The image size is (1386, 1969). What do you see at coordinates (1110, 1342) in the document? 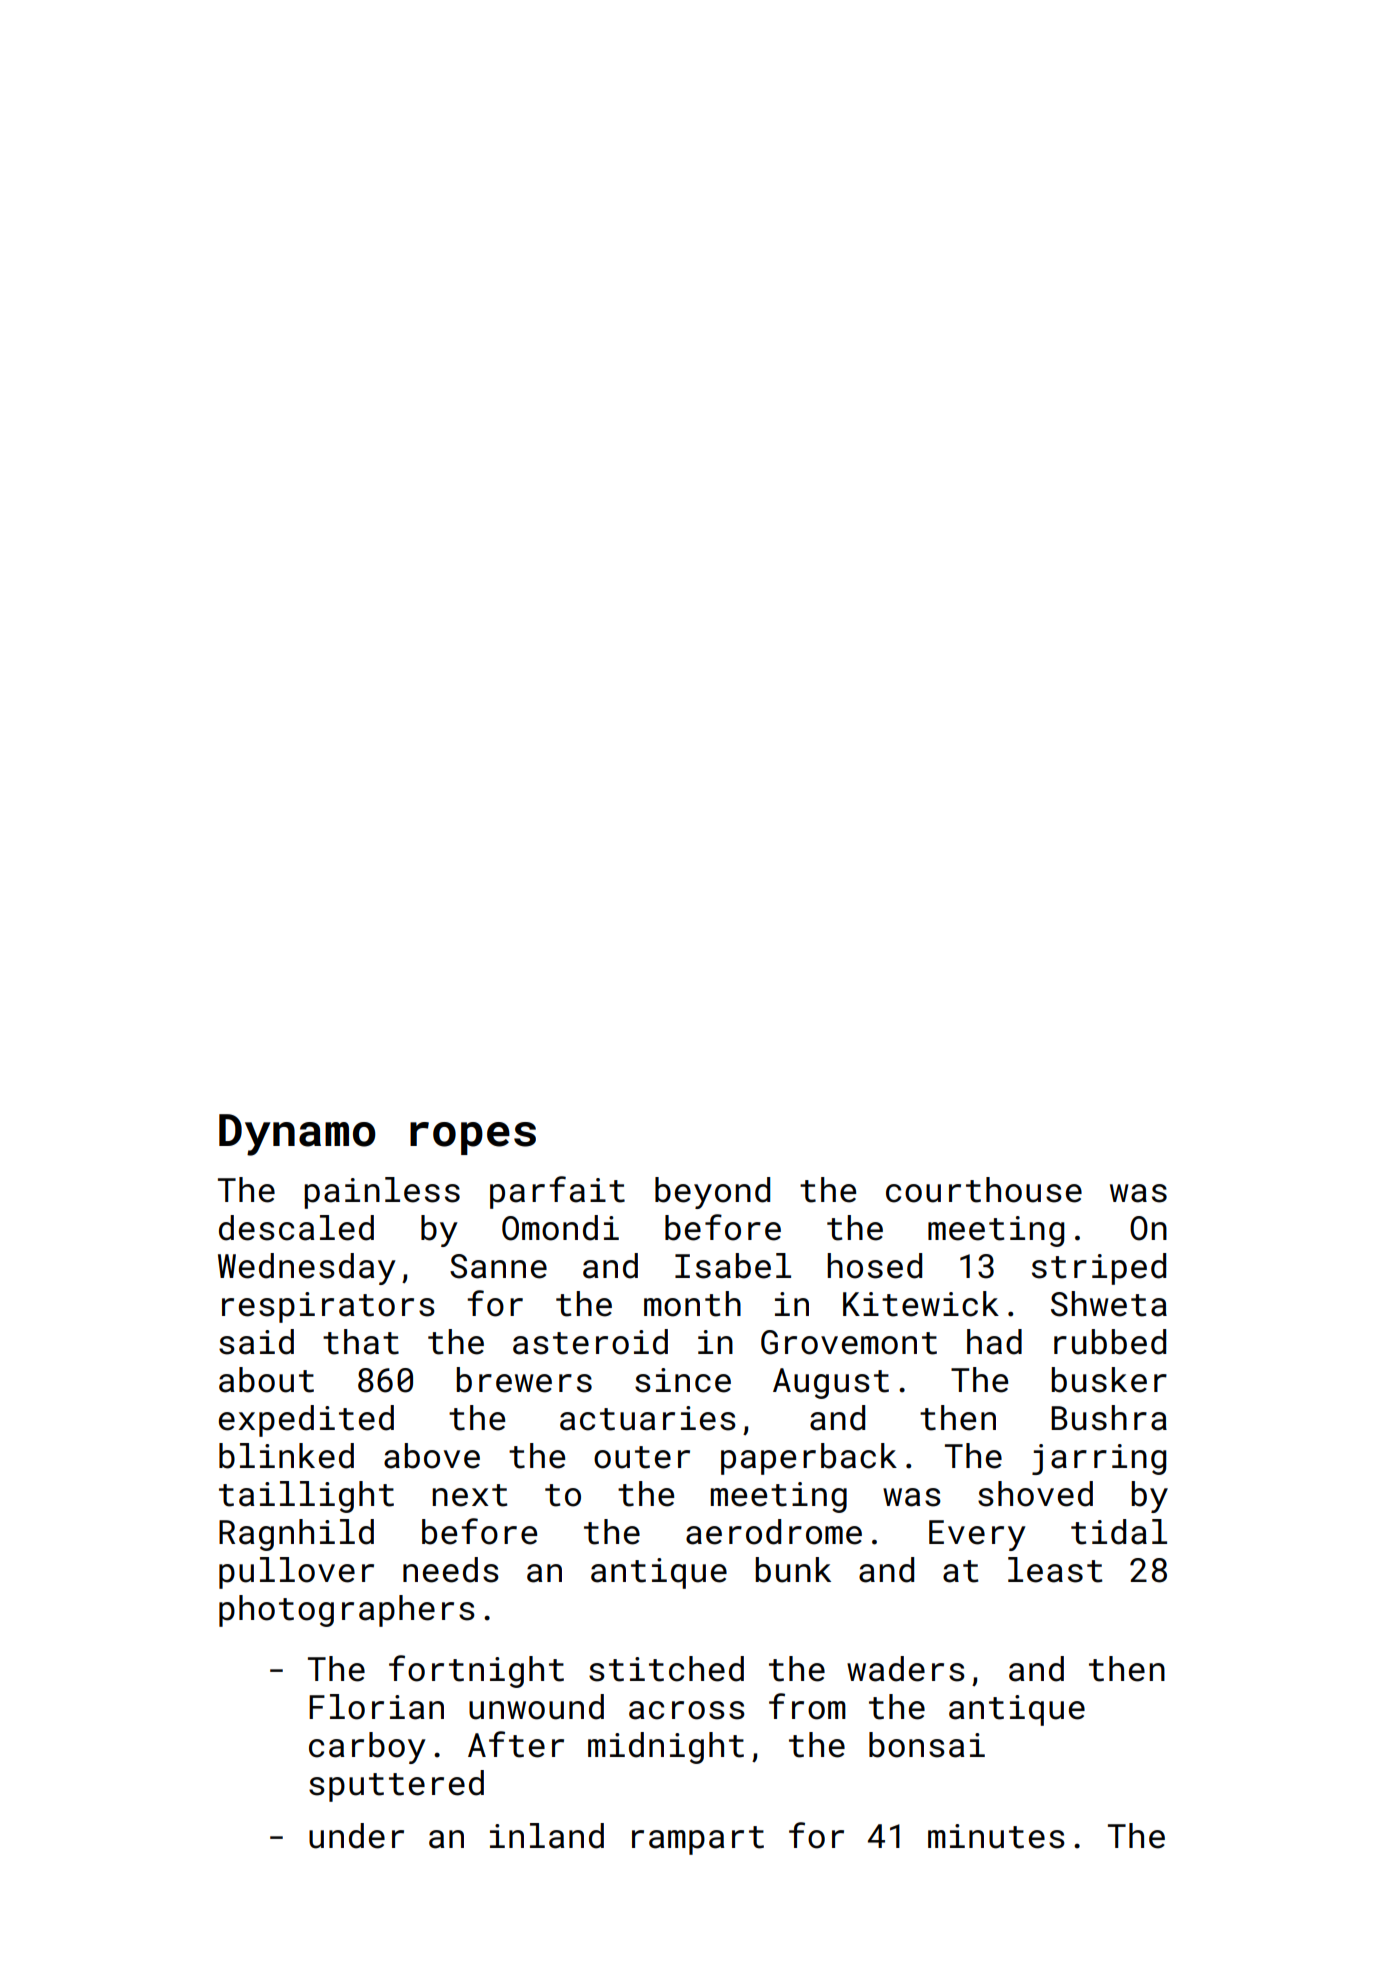
I see `rubbed` at bounding box center [1110, 1342].
